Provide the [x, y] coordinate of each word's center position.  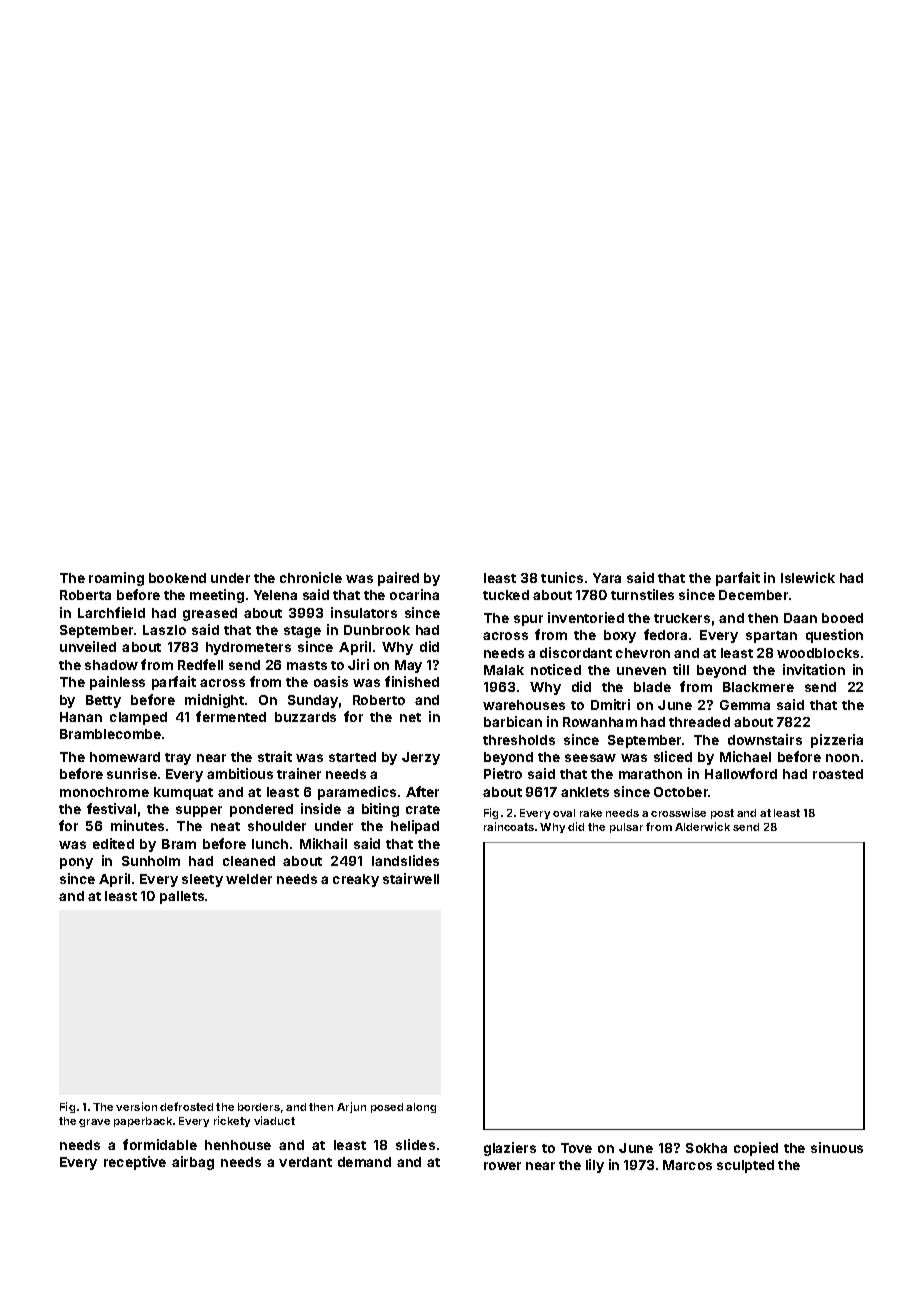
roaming [116, 579]
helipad [415, 827]
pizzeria [837, 741]
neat [225, 826]
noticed [556, 669]
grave [94, 1123]
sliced [673, 756]
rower [502, 1166]
